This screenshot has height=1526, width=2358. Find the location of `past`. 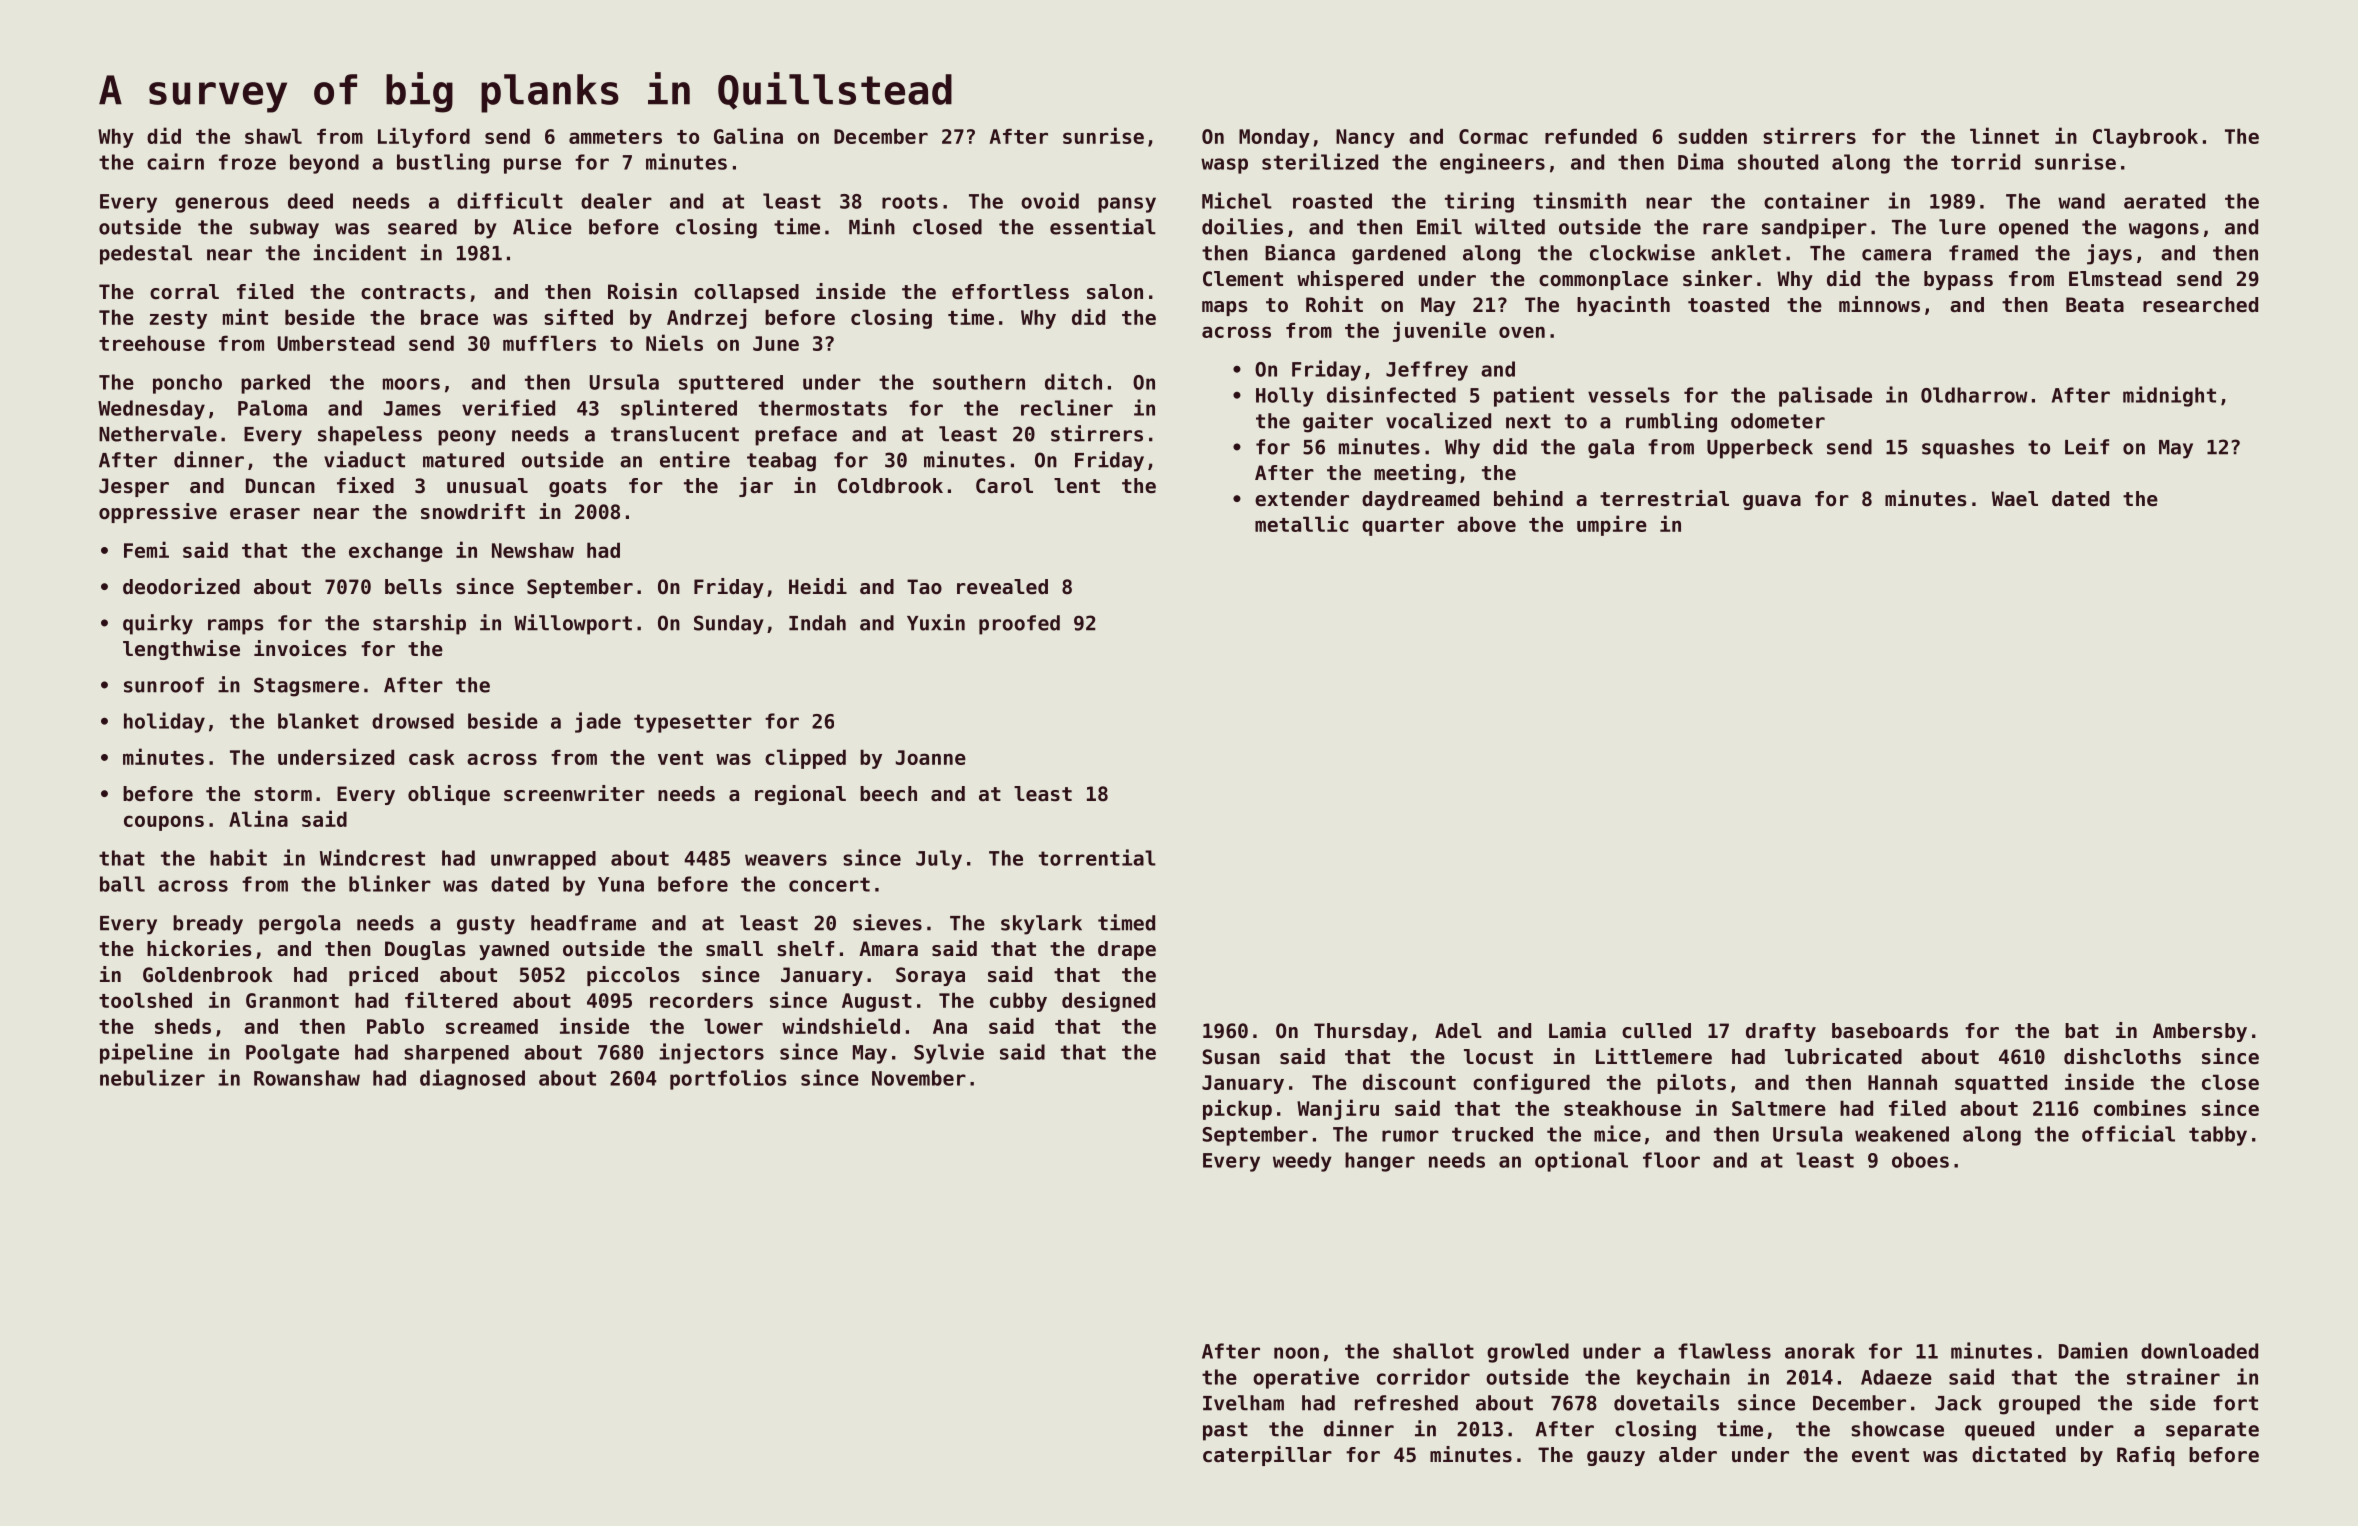

past is located at coordinates (1225, 1431).
